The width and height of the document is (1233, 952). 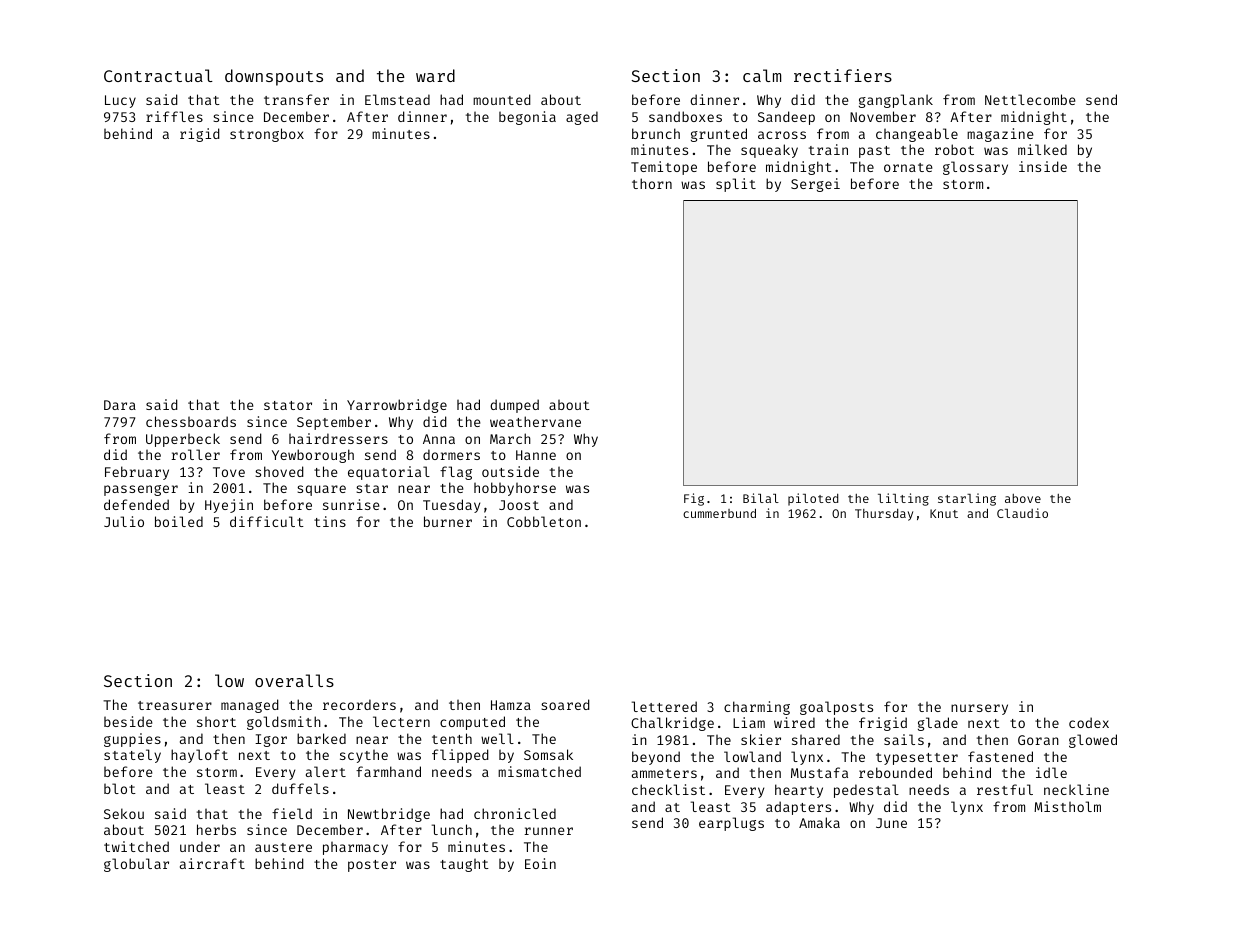 I want to click on Nettlecombe, so click(x=1030, y=99).
